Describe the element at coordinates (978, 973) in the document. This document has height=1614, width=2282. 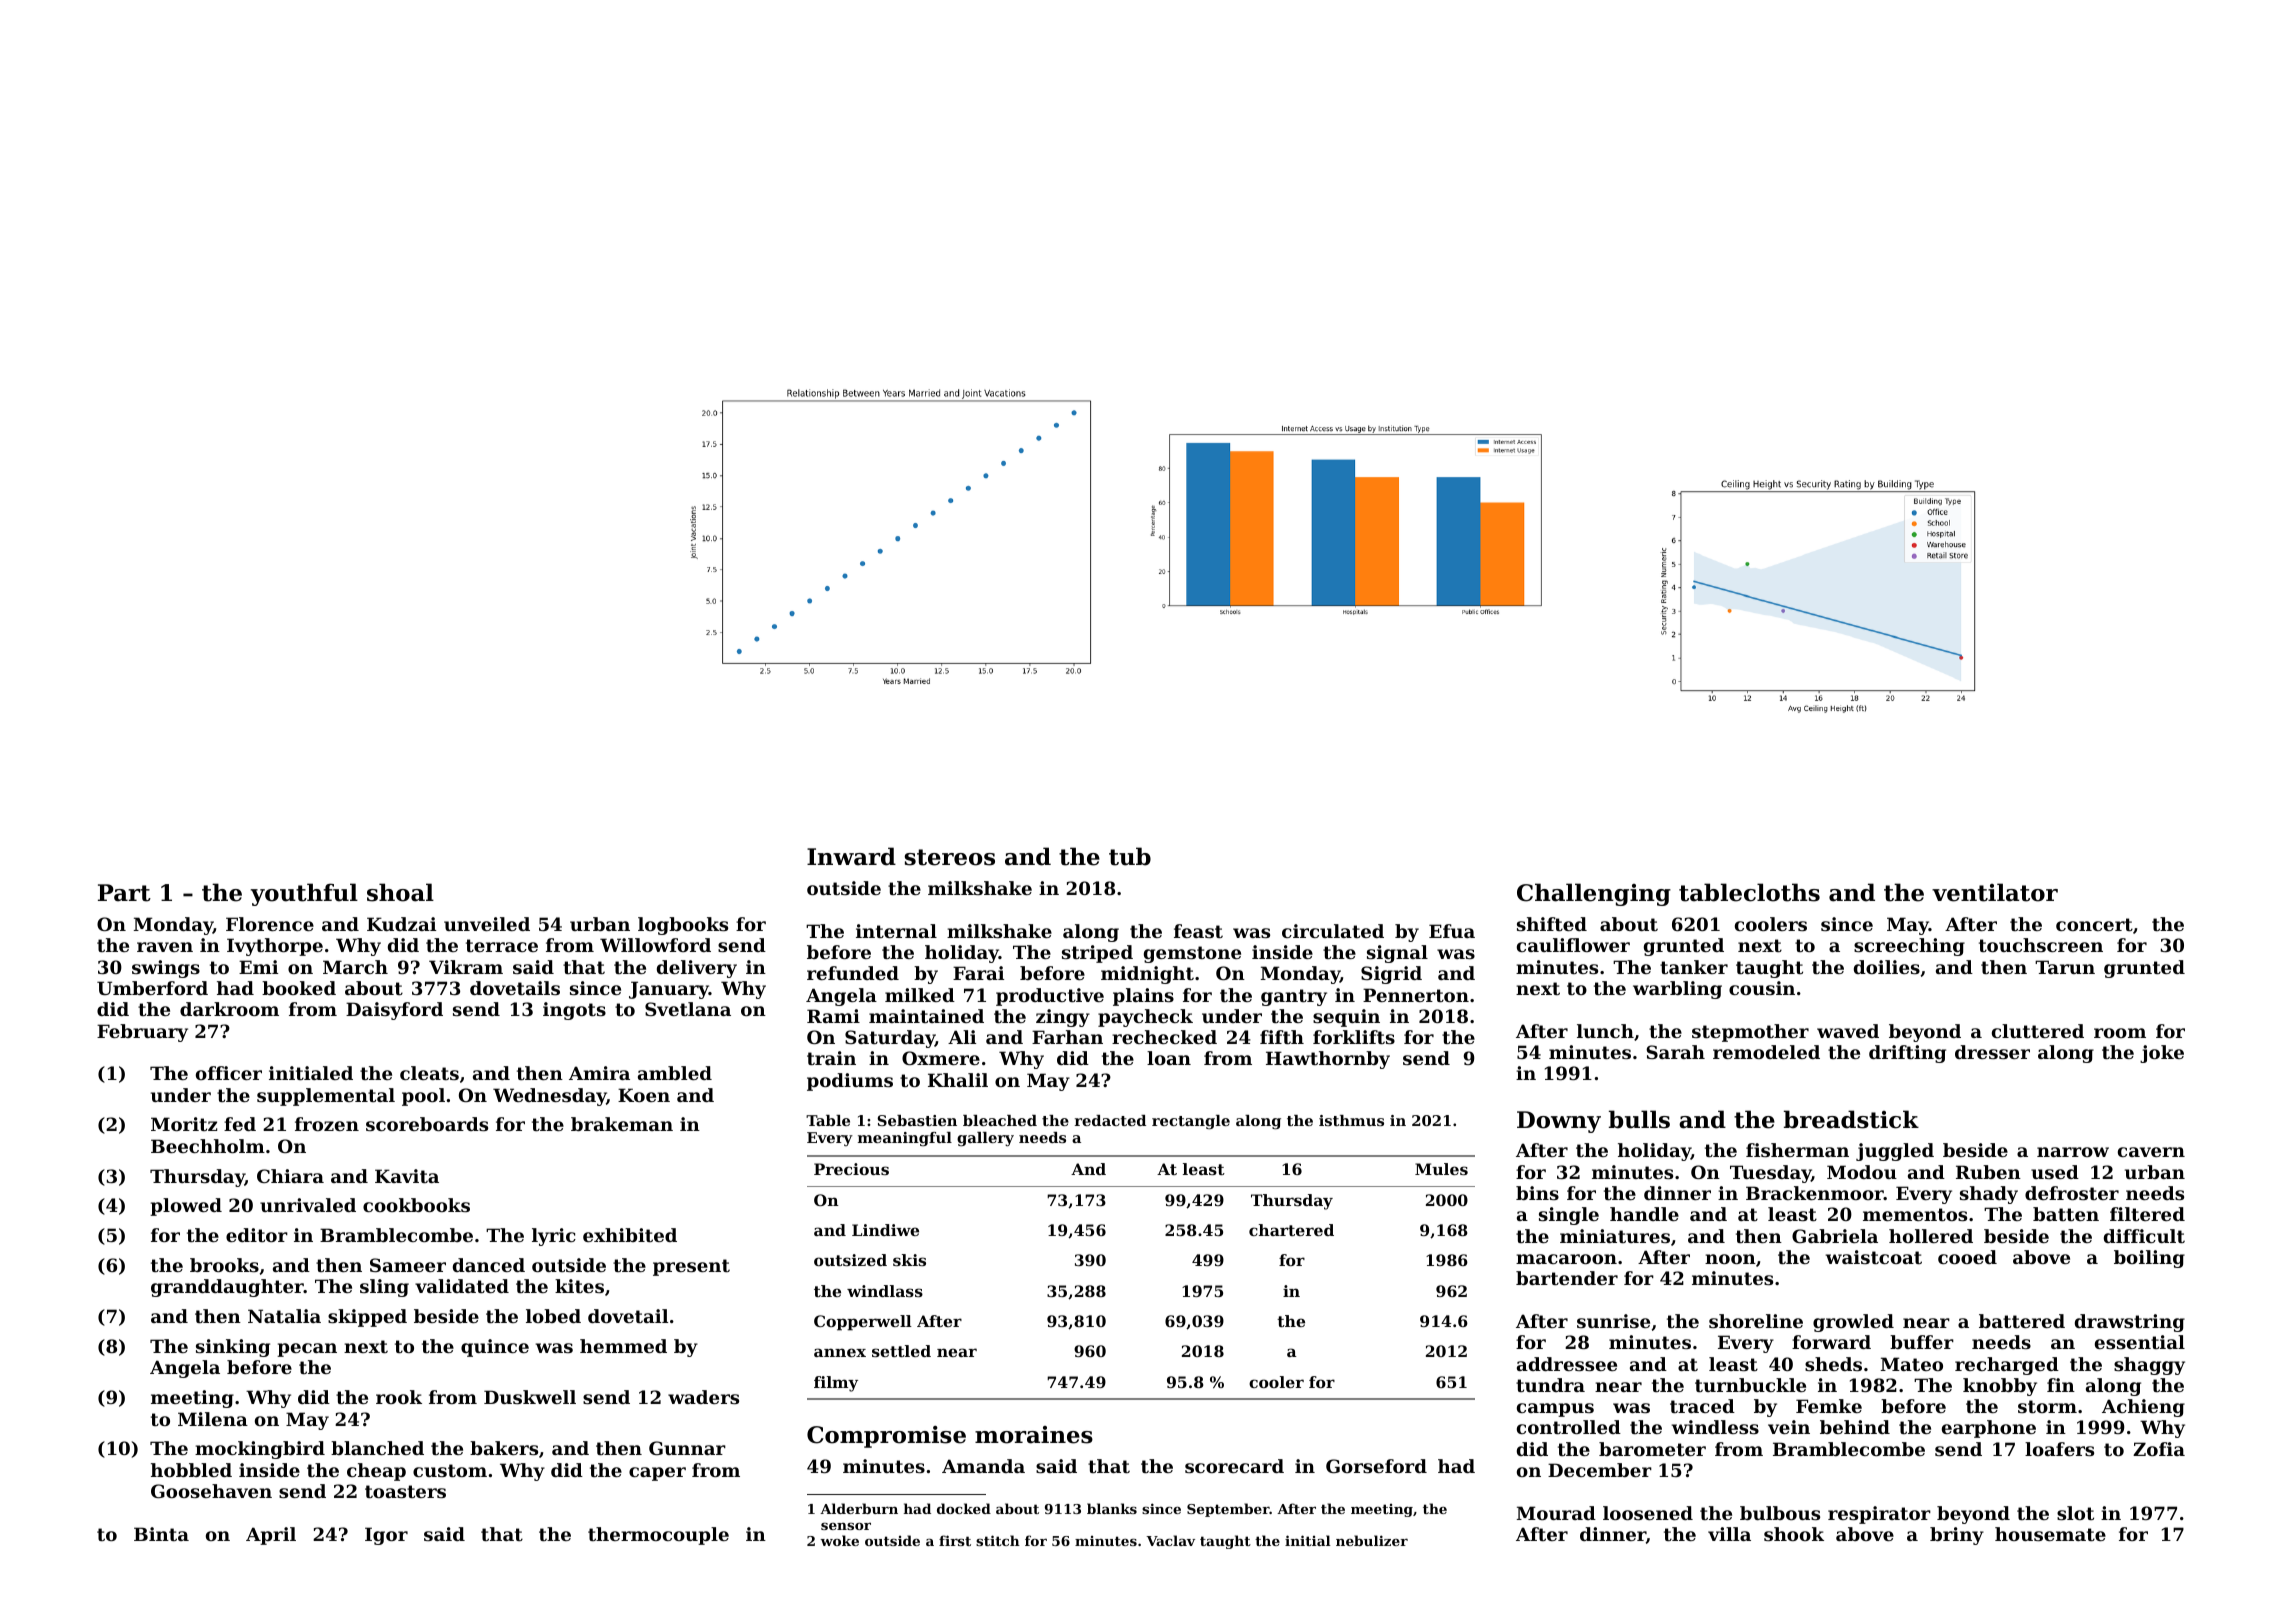
I see `Farai` at that location.
